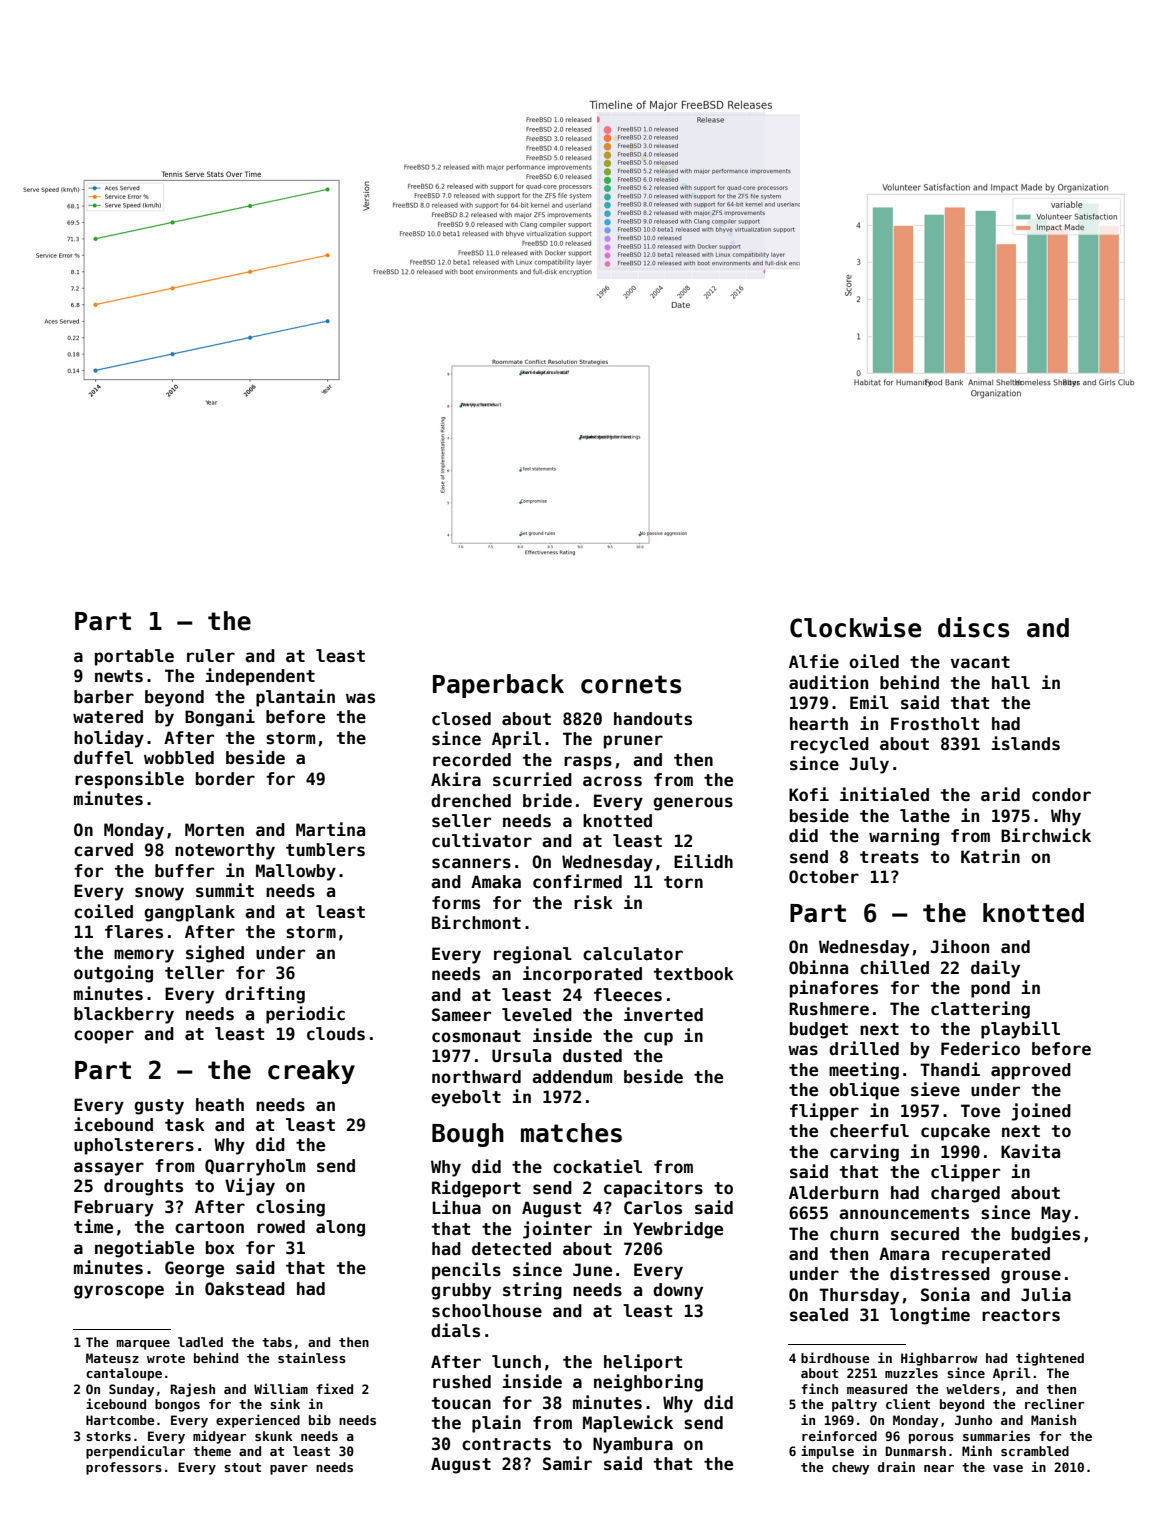 This screenshot has width=1173, height=1518. Describe the element at coordinates (995, 969) in the screenshot. I see `daily` at that location.
